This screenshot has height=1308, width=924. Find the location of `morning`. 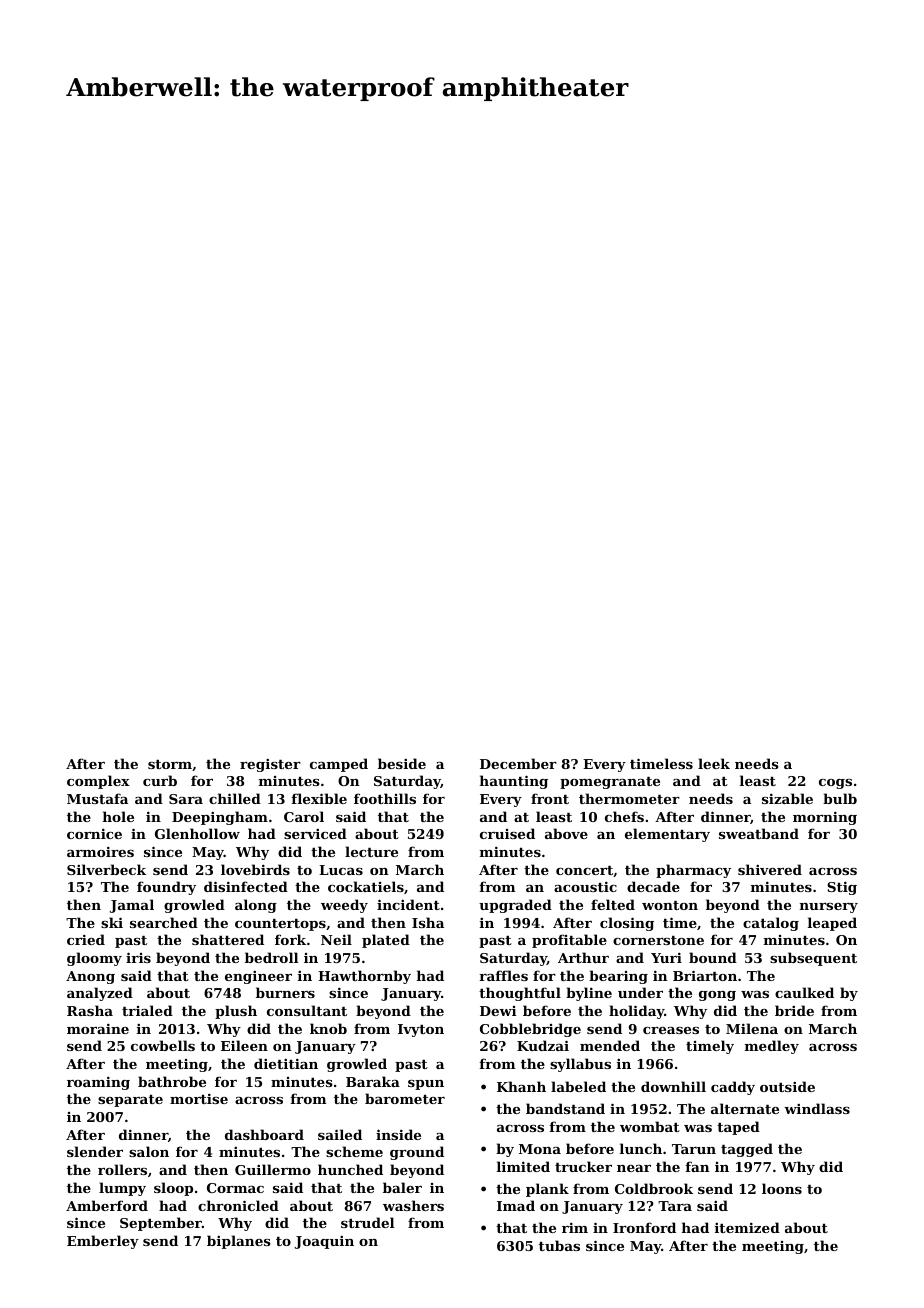

morning is located at coordinates (825, 818).
